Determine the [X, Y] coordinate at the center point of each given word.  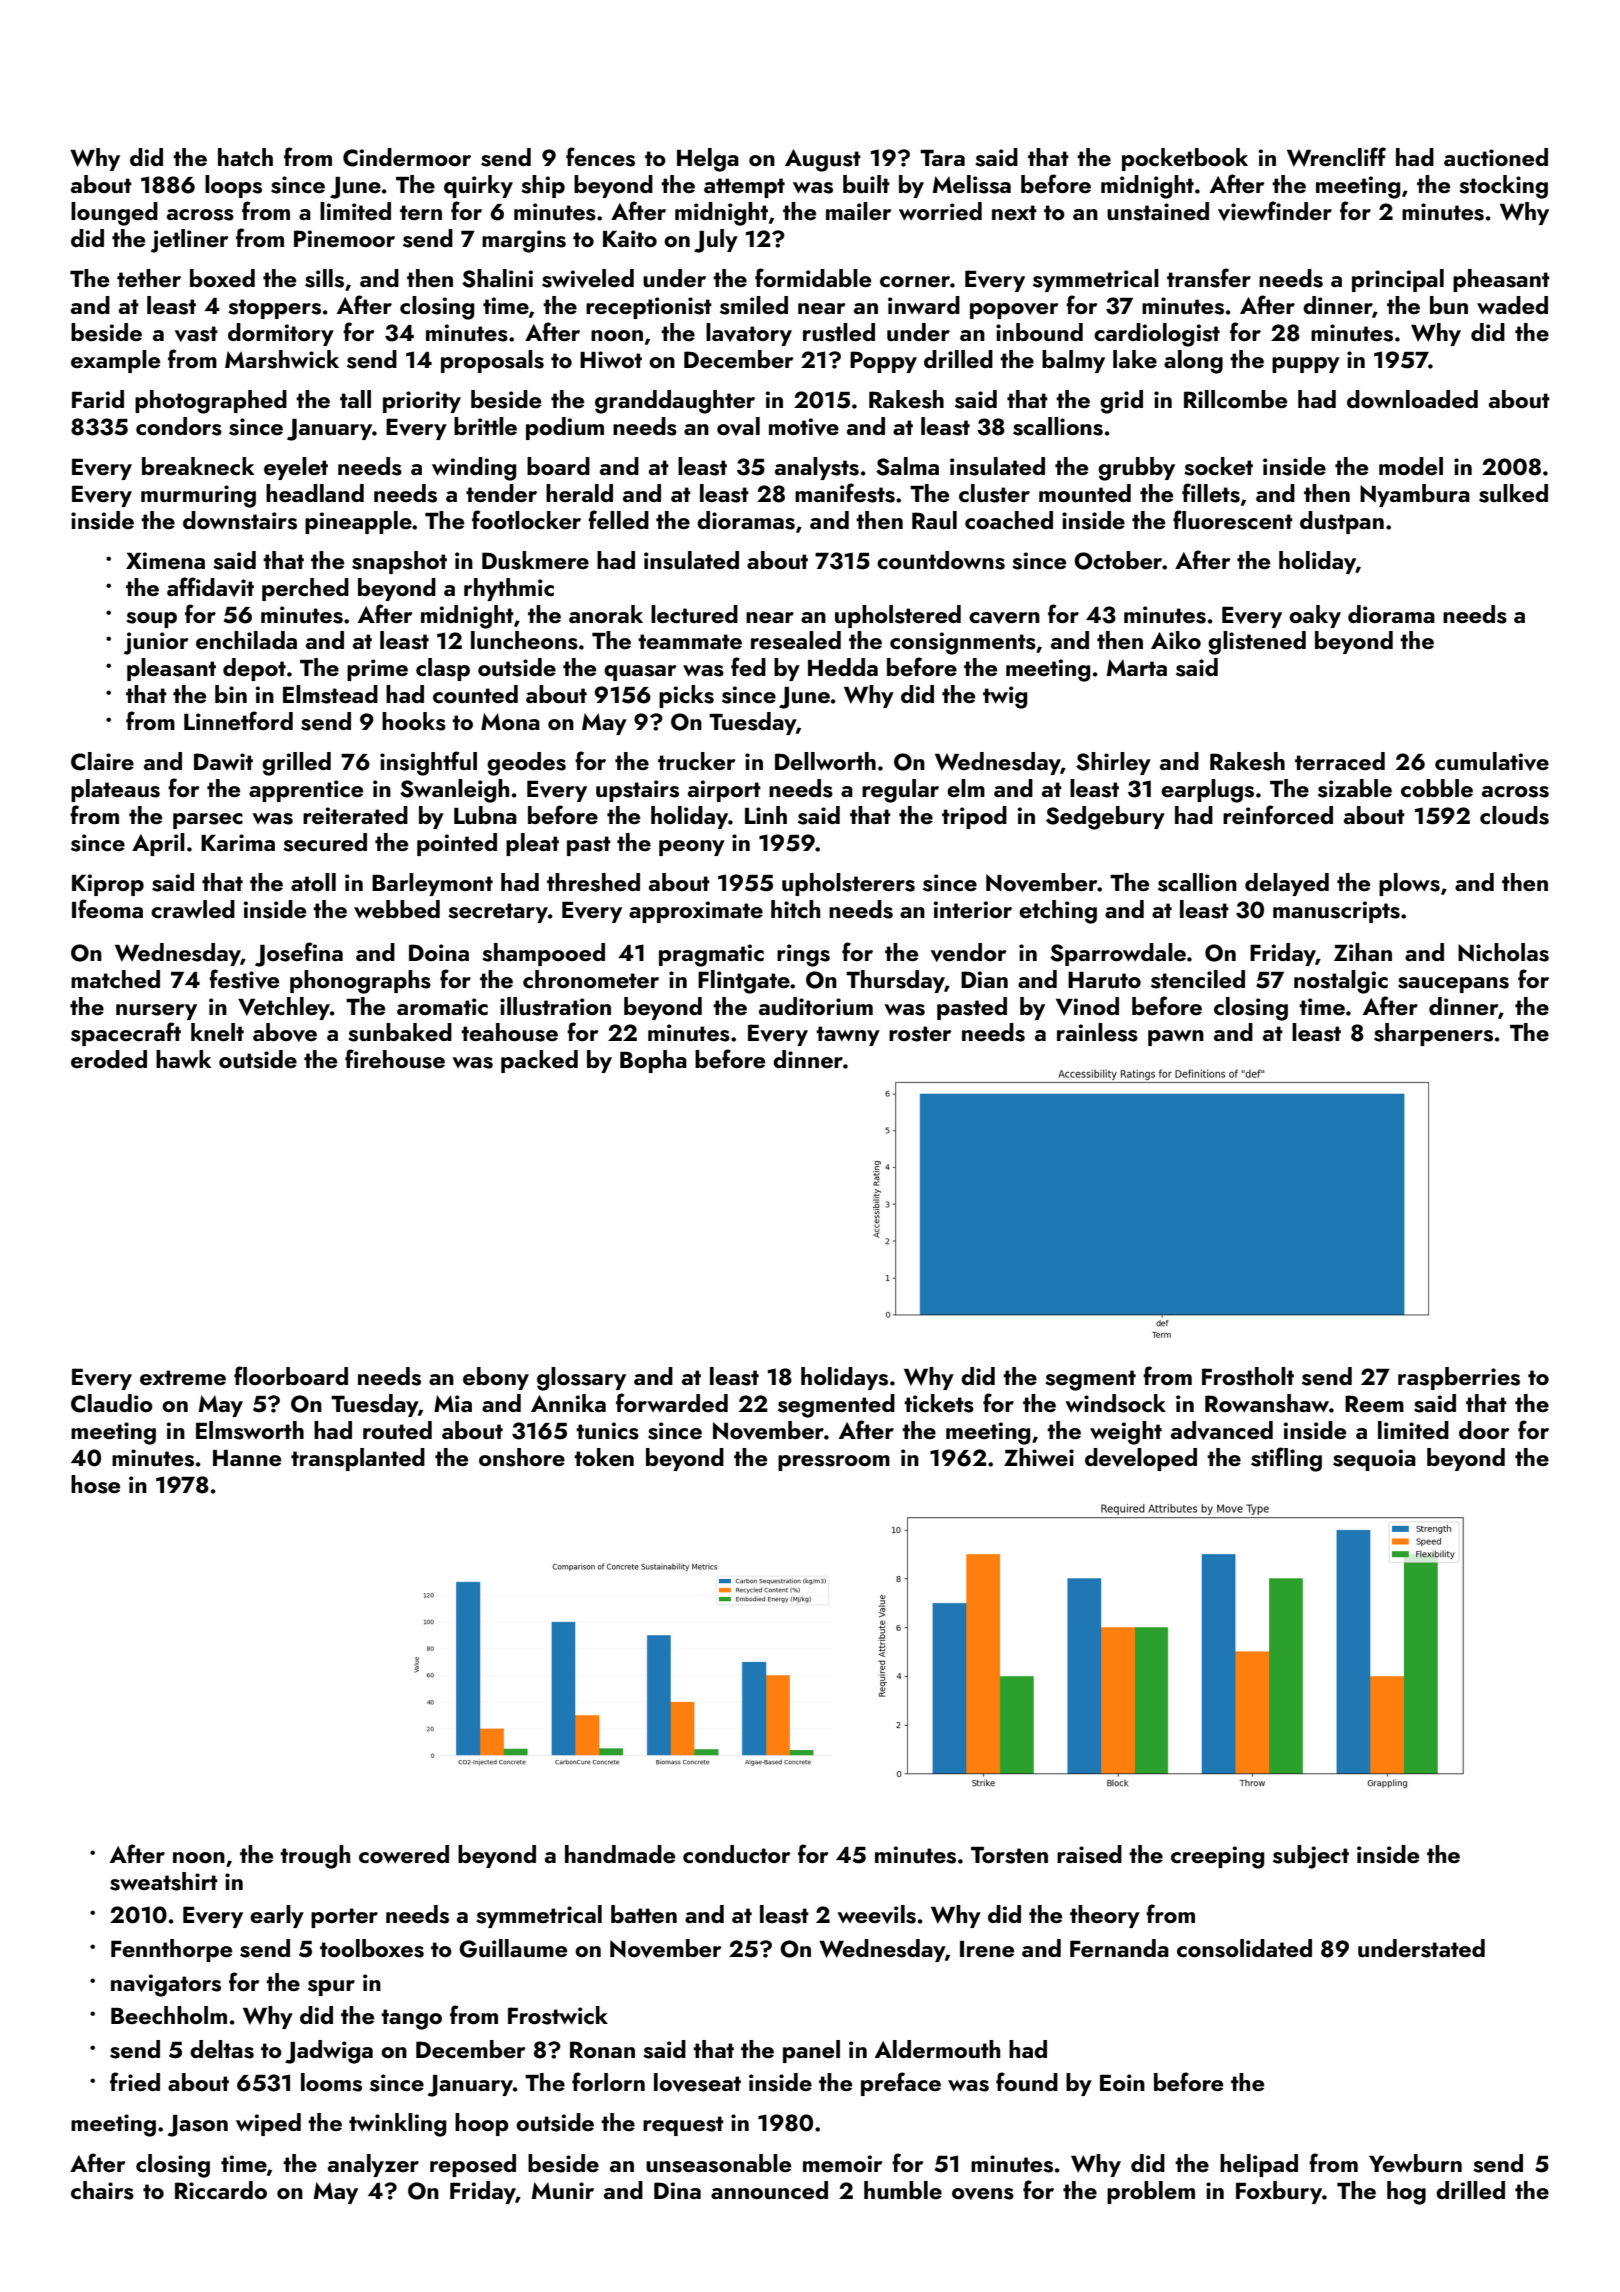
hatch [245, 157]
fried [135, 2081]
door [1484, 1430]
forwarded [672, 1402]
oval [738, 426]
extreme [183, 1377]
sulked [1513, 493]
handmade [620, 1854]
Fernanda [1119, 1948]
